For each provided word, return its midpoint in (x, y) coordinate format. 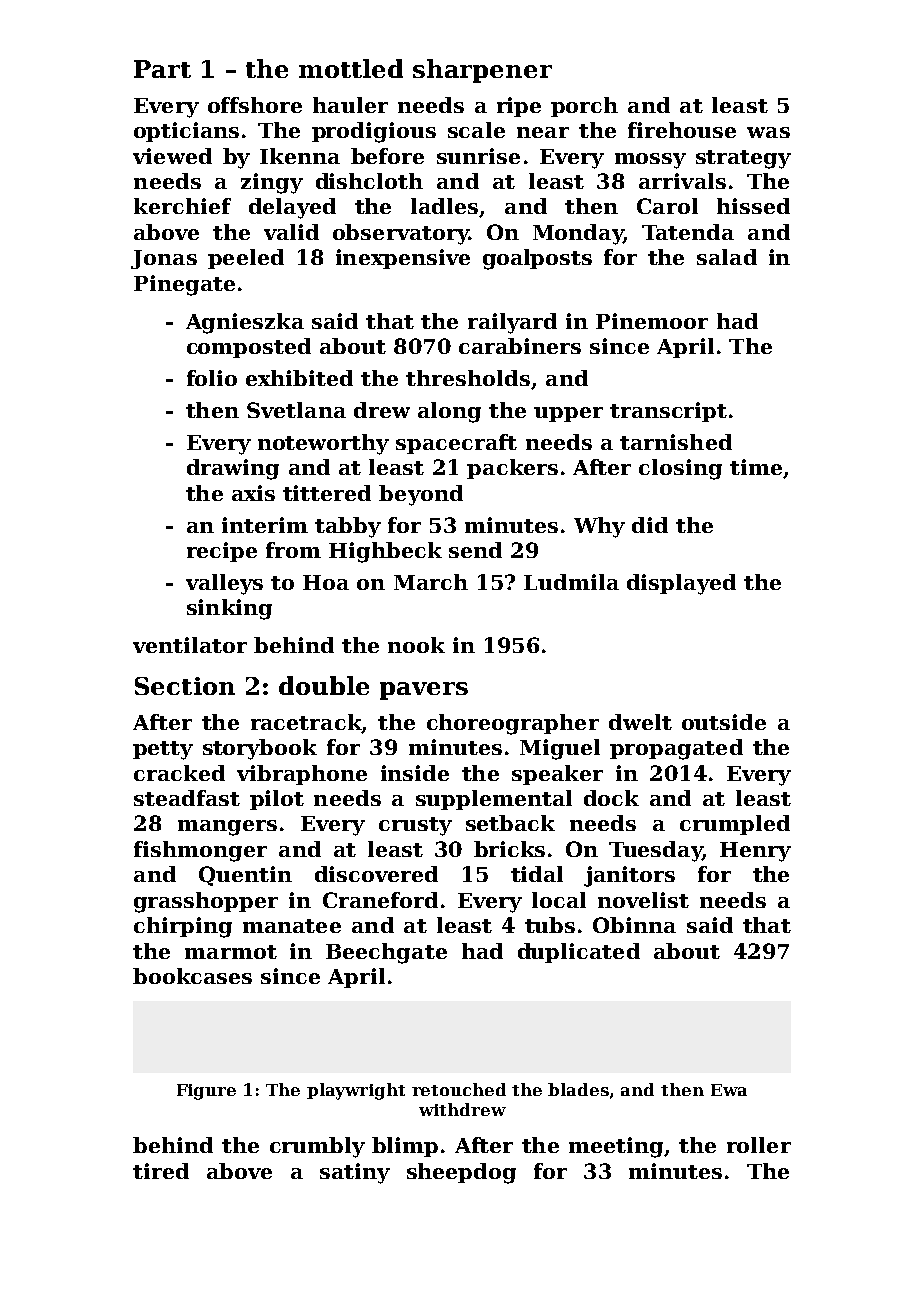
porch (584, 107)
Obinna (634, 925)
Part (162, 69)
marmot (231, 952)
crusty (415, 826)
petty (163, 750)
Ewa (729, 1090)
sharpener (482, 71)
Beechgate (386, 953)
